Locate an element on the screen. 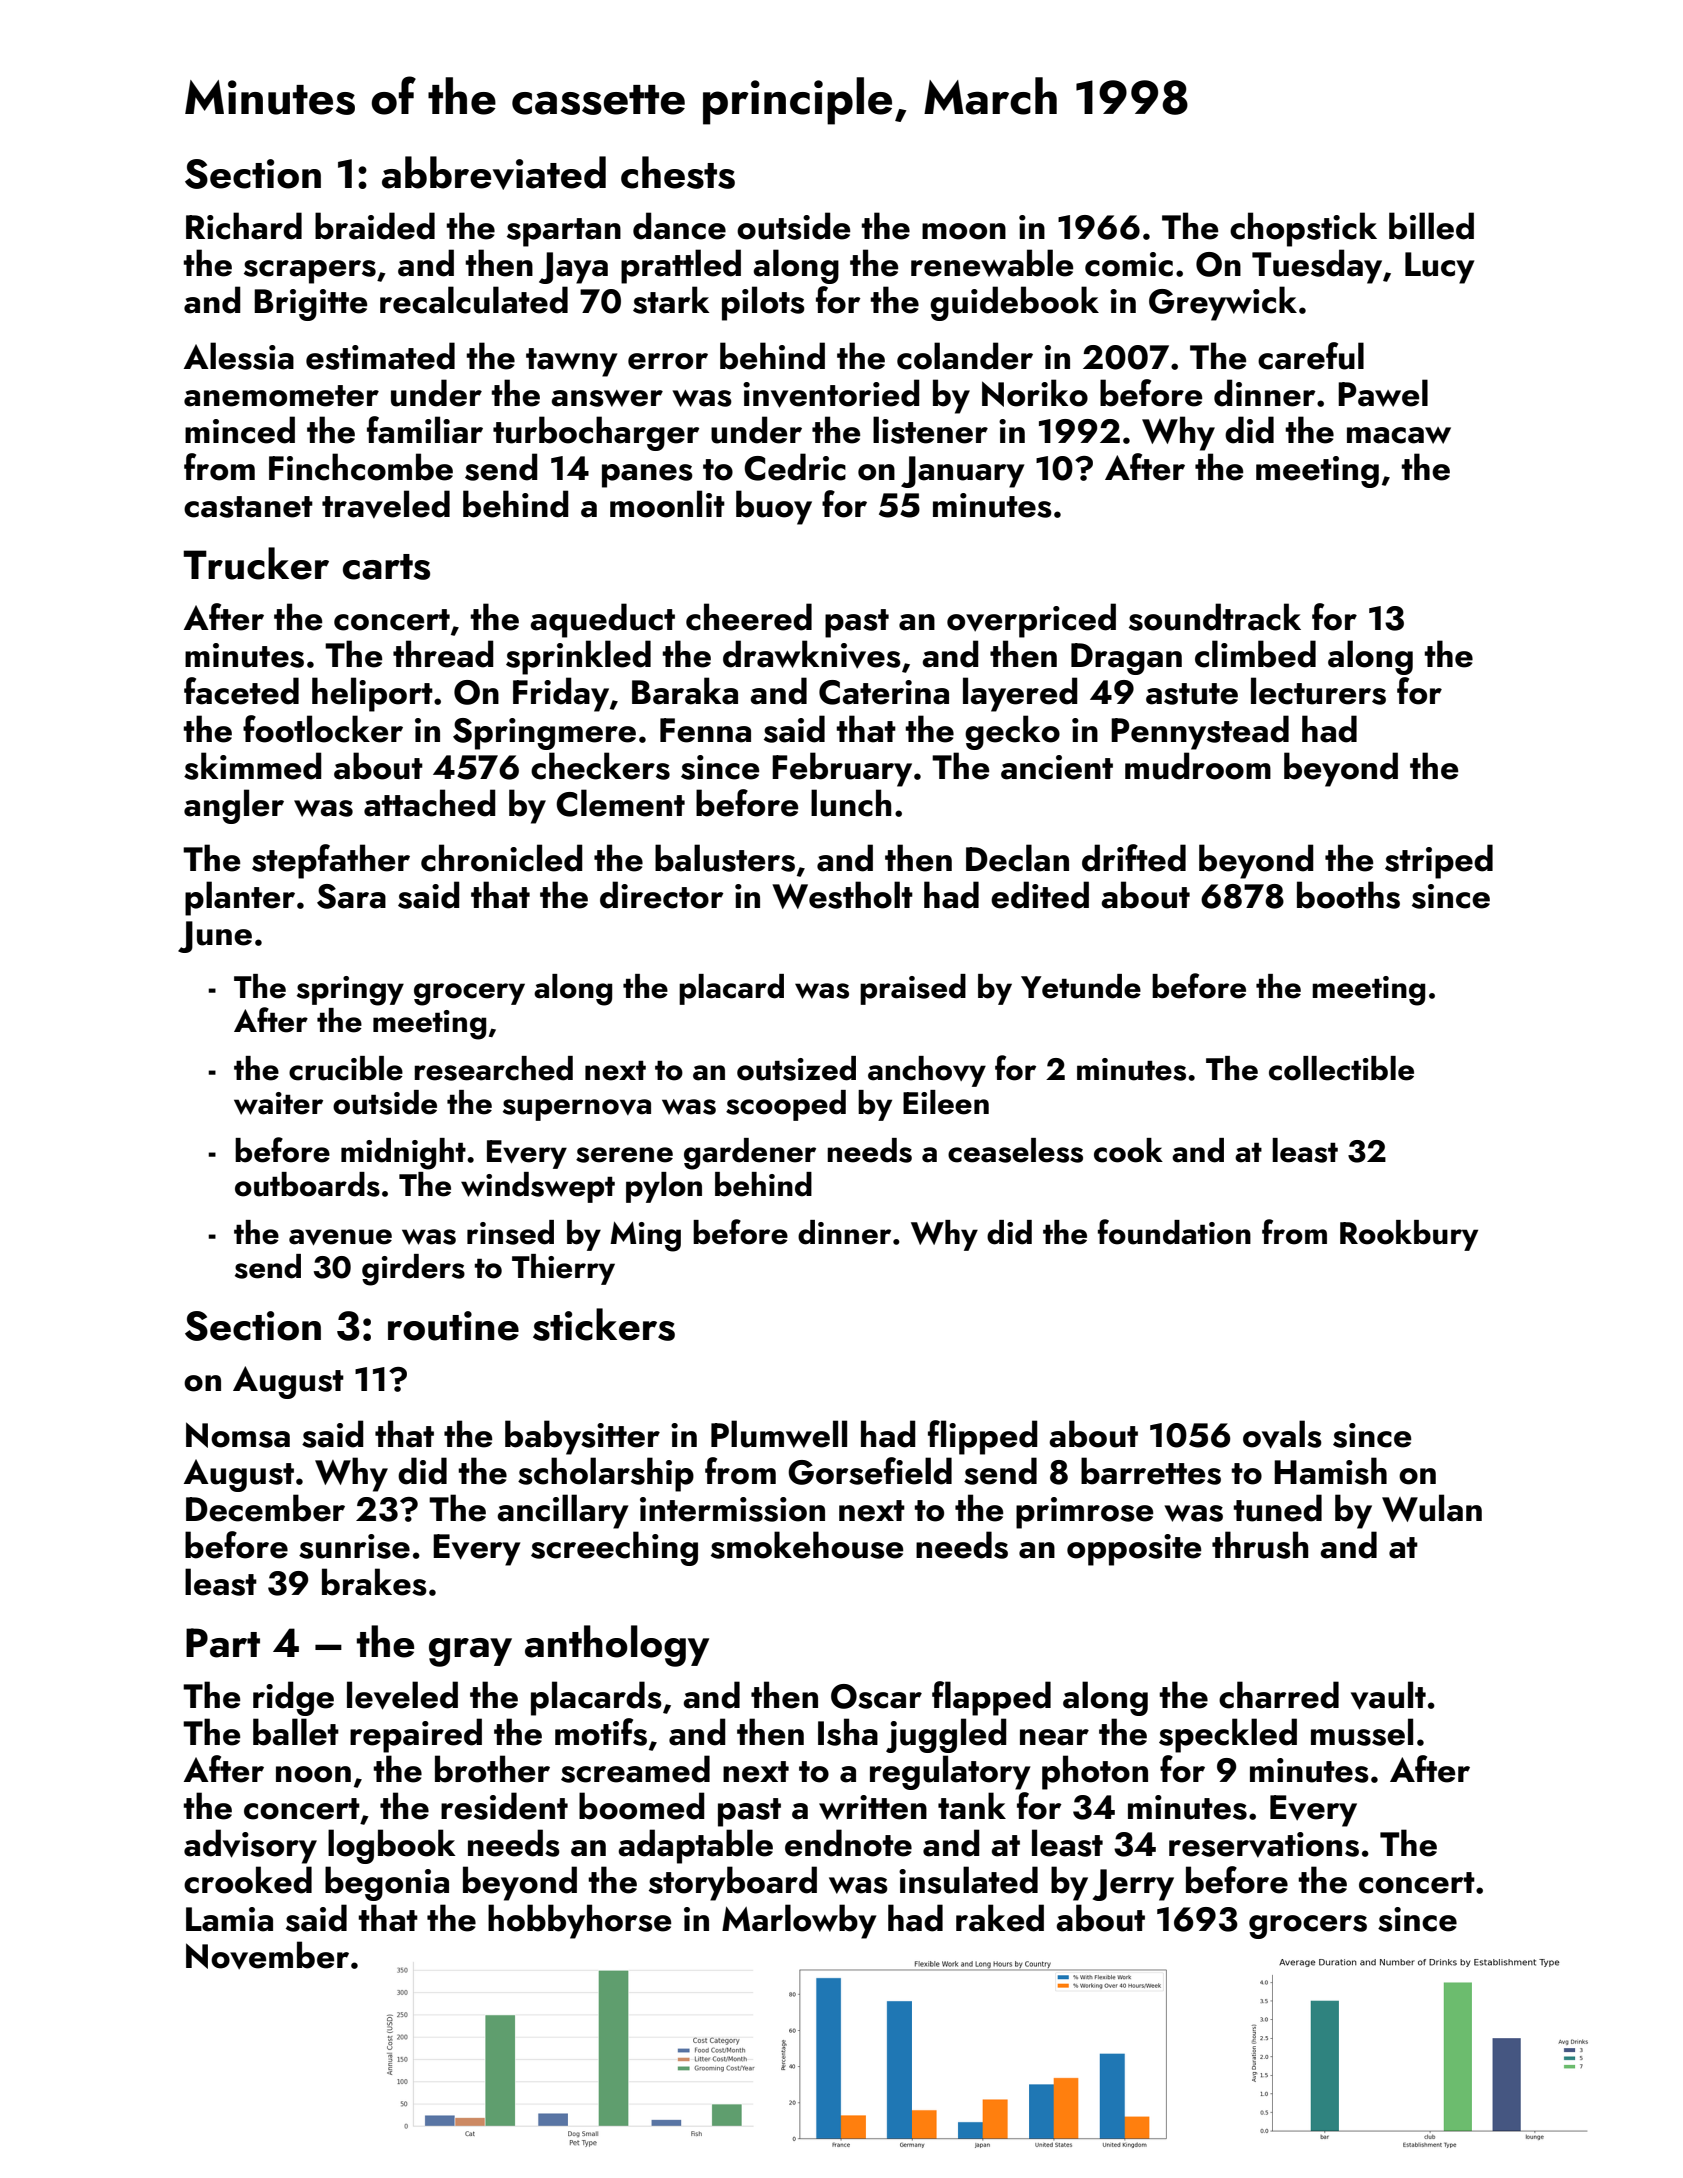 The width and height of the screenshot is (1683, 2178). chopstick is located at coordinates (1303, 229).
